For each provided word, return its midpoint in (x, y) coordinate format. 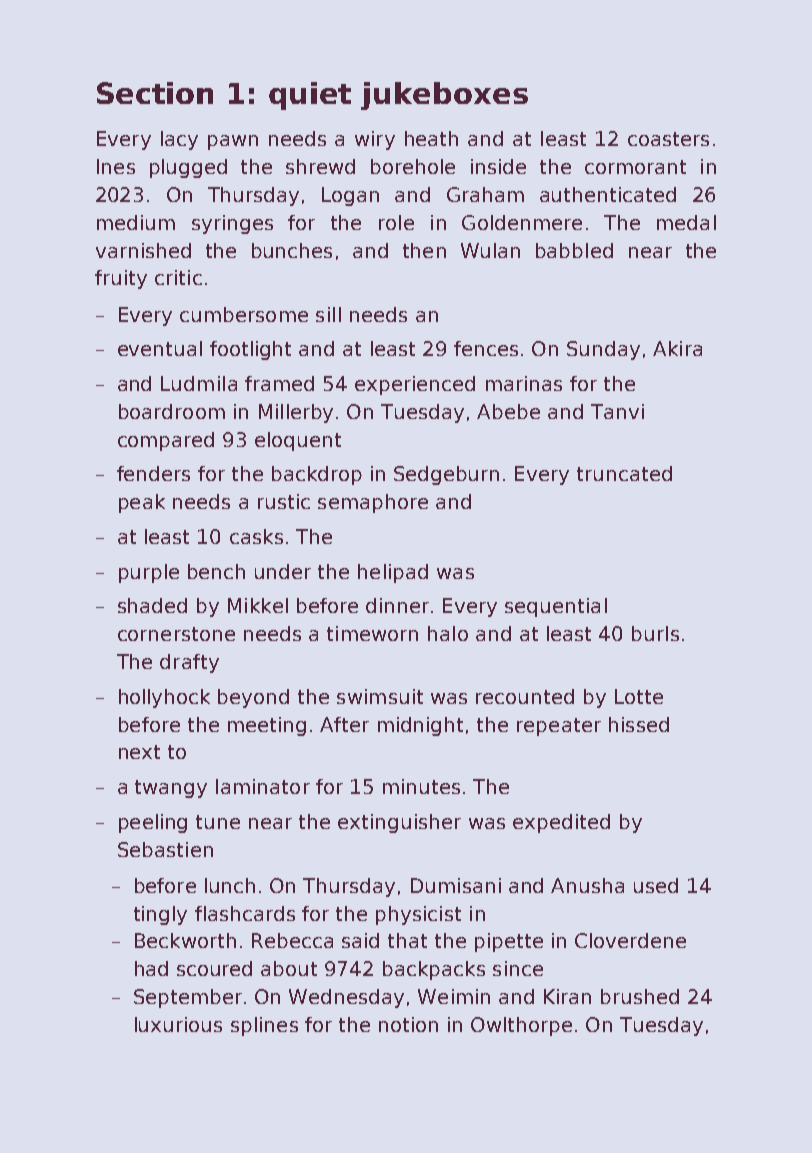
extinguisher (399, 823)
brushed (640, 996)
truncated (624, 473)
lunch (230, 885)
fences (486, 348)
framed (279, 383)
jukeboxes (444, 96)
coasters (668, 139)
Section (155, 93)
